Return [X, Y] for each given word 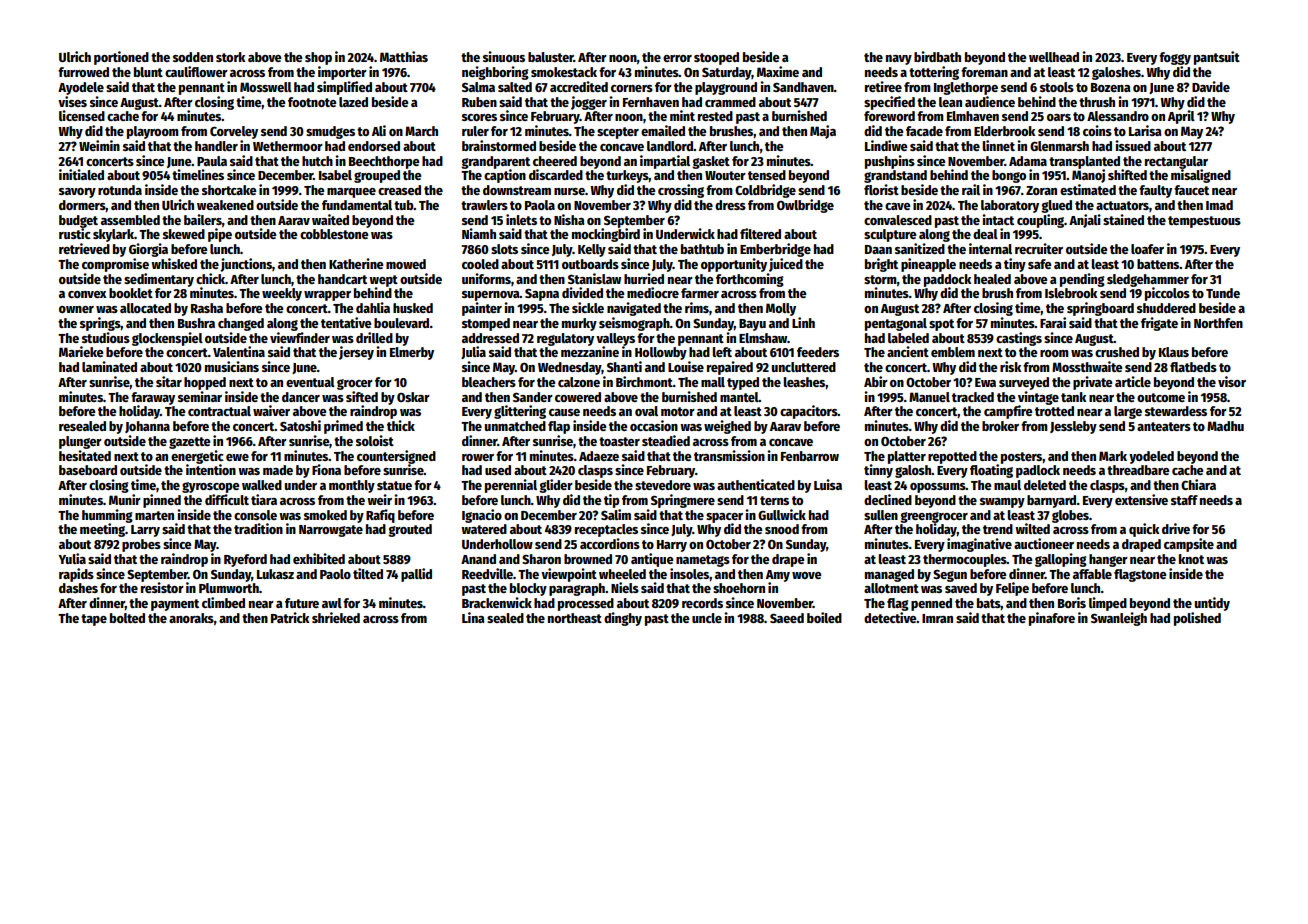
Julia [473, 352]
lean [950, 102]
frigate [1159, 324]
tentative [346, 322]
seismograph [634, 324]
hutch [317, 161]
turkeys [627, 176]
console [255, 515]
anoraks [191, 618]
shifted [1127, 174]
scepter [618, 133]
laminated [109, 366]
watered [484, 529]
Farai [1053, 322]
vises [72, 101]
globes [1070, 516]
